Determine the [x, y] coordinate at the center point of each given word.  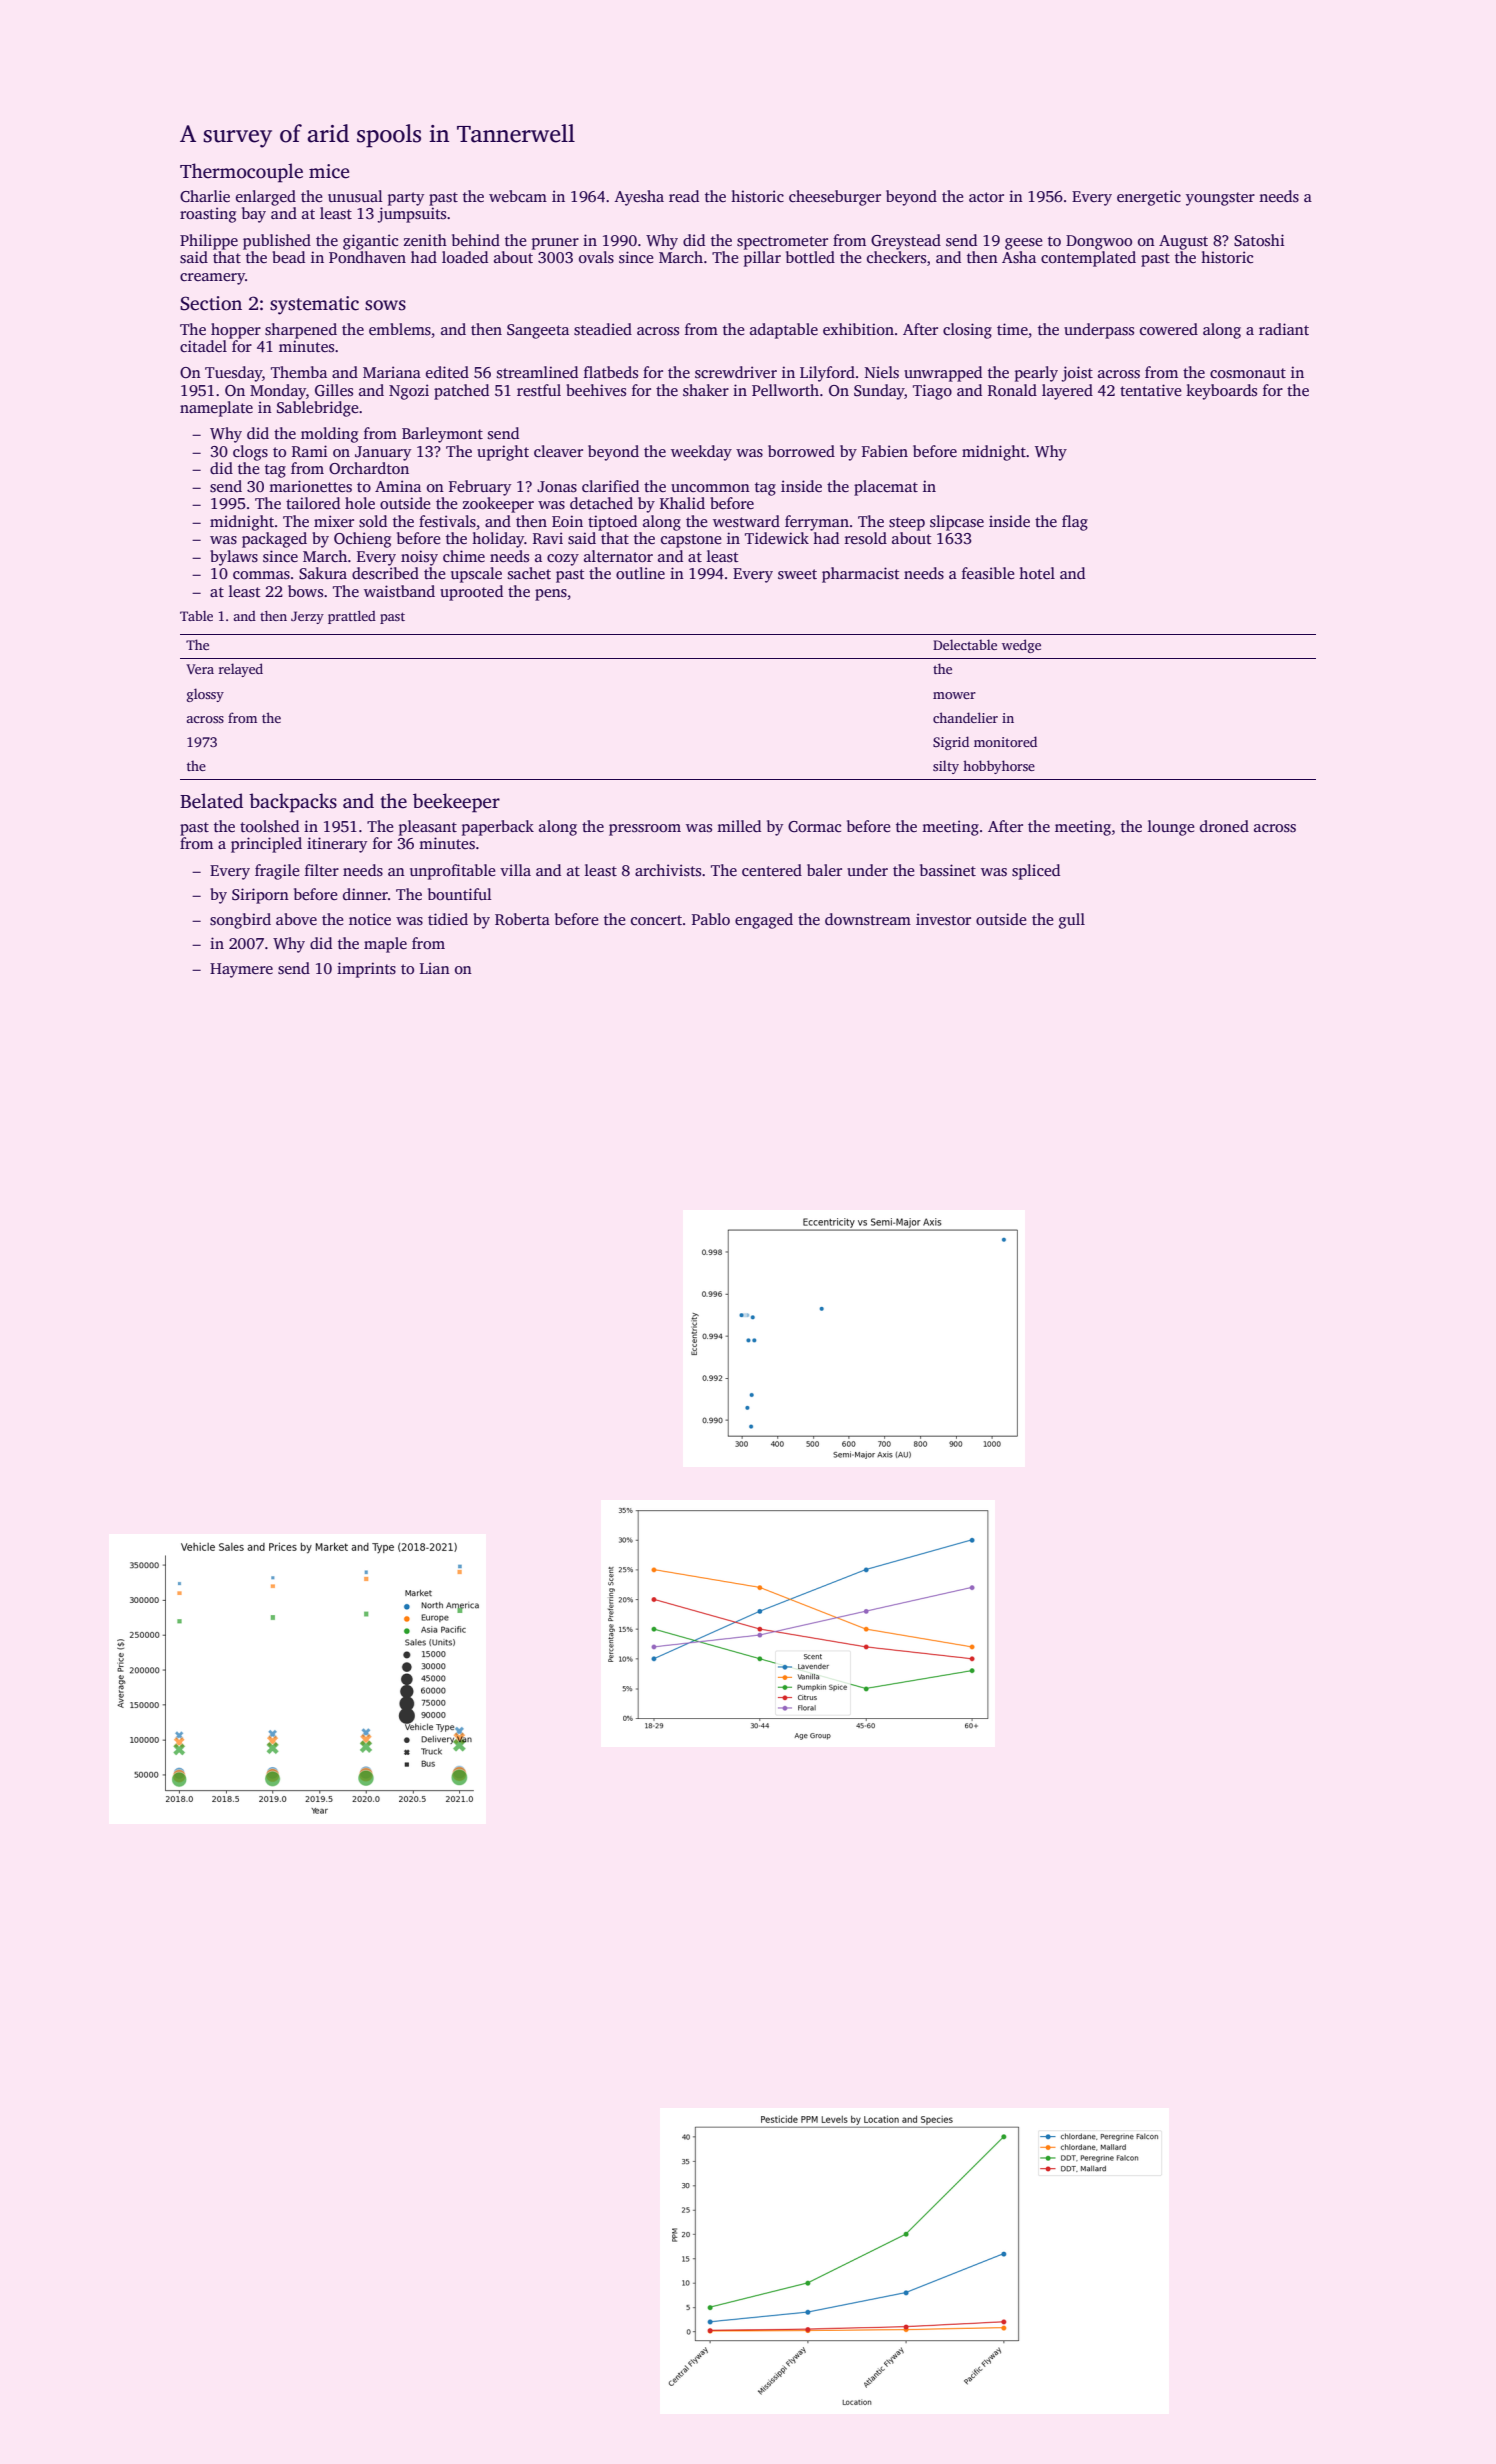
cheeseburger [835, 198]
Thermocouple [241, 173]
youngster [1220, 199]
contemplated [1088, 259]
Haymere [241, 970]
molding [329, 435]
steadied [603, 329]
